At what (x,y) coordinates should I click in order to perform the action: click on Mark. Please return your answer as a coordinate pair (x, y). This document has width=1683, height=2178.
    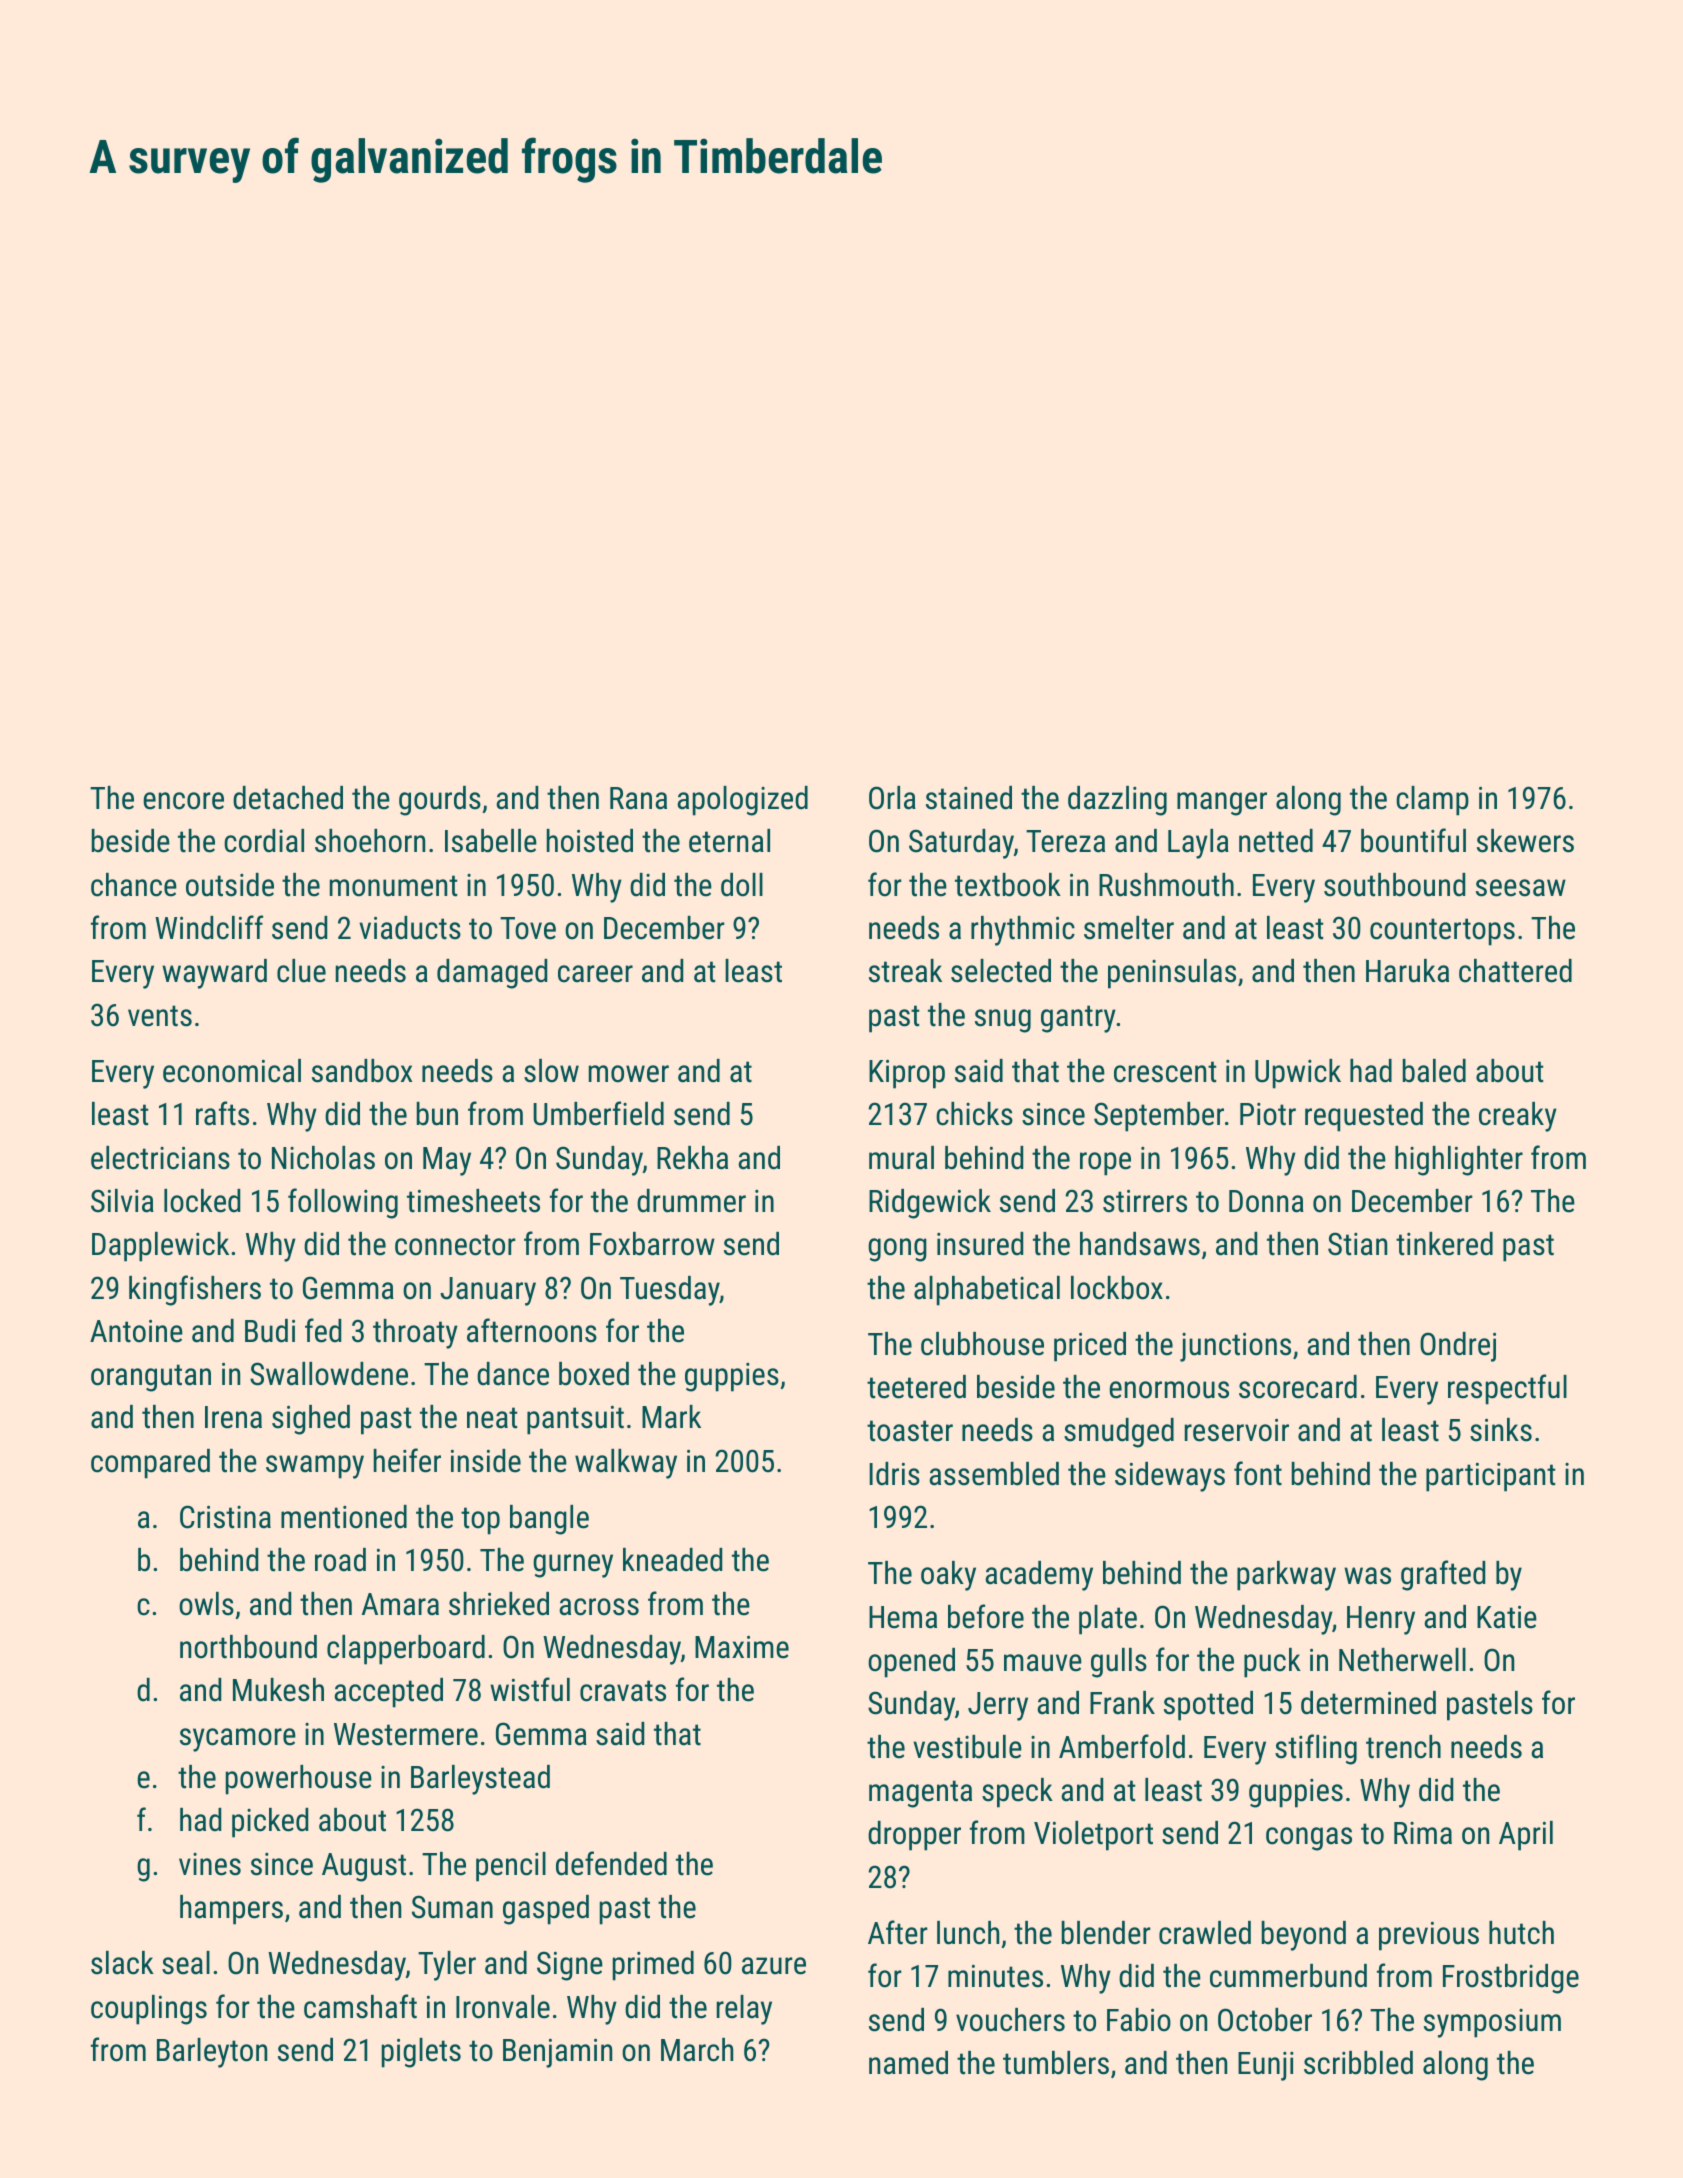
    Looking at the image, I should click on (671, 1417).
